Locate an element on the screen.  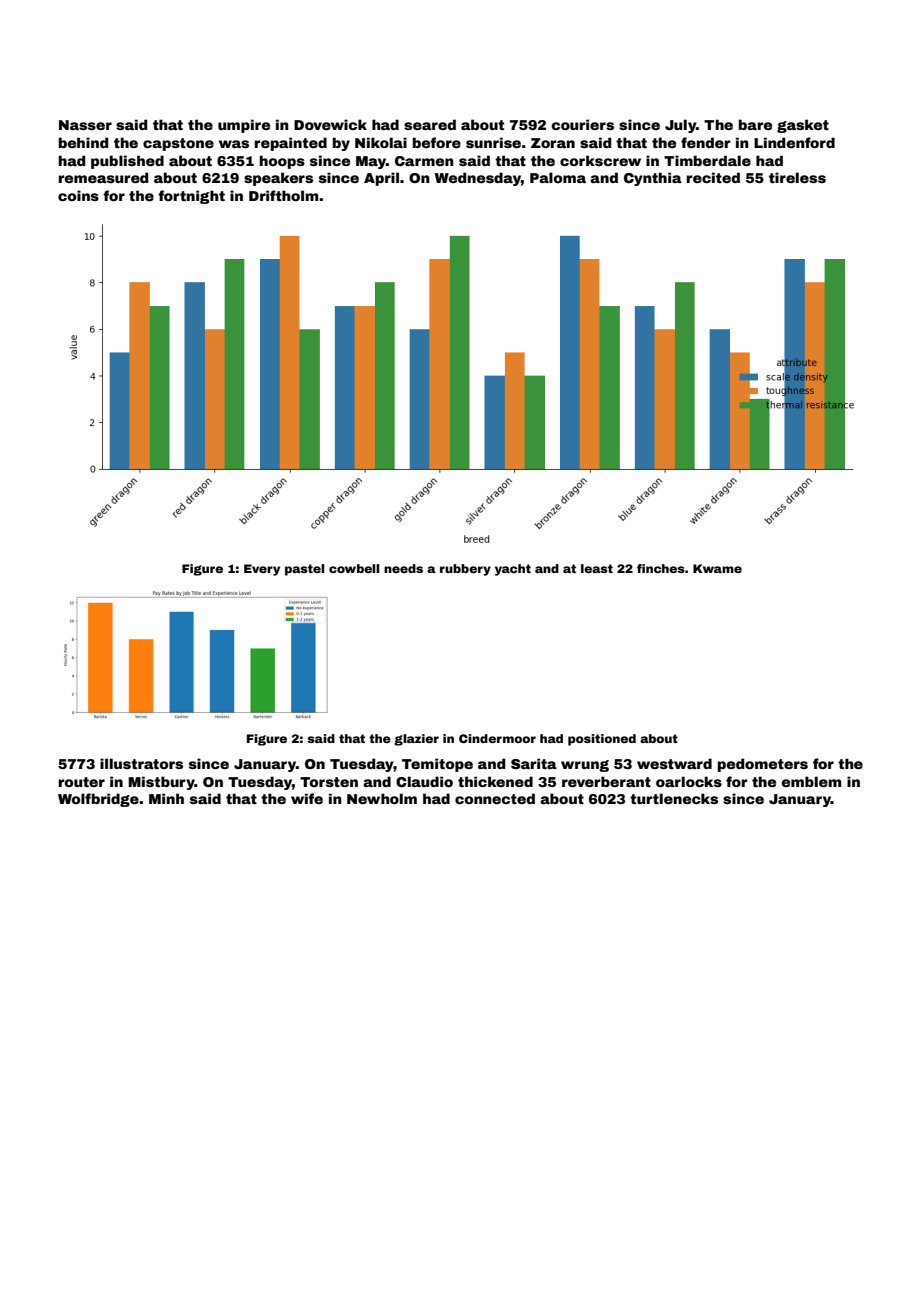
umpire is located at coordinates (244, 126).
